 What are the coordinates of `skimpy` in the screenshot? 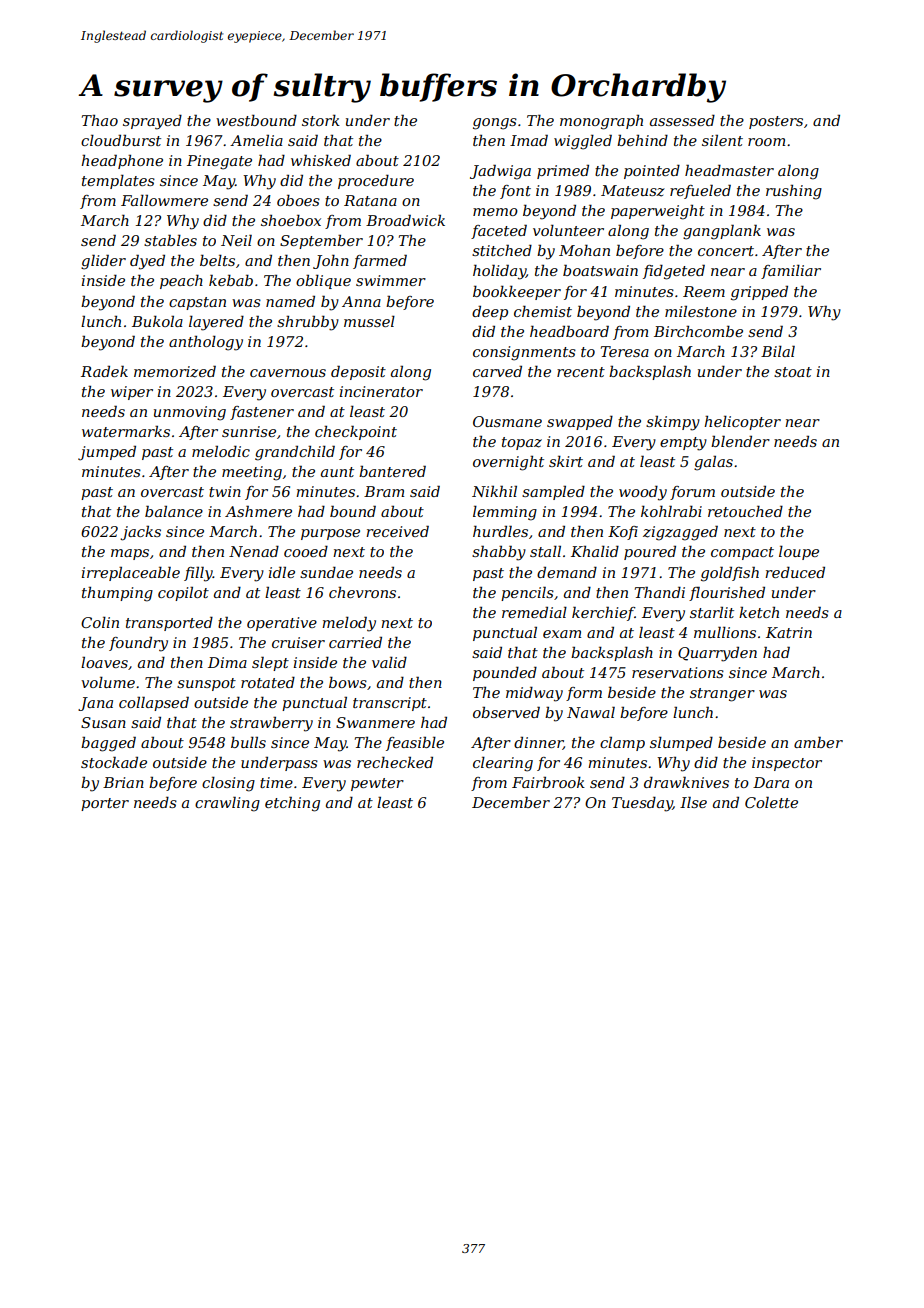 It's located at (673, 423).
